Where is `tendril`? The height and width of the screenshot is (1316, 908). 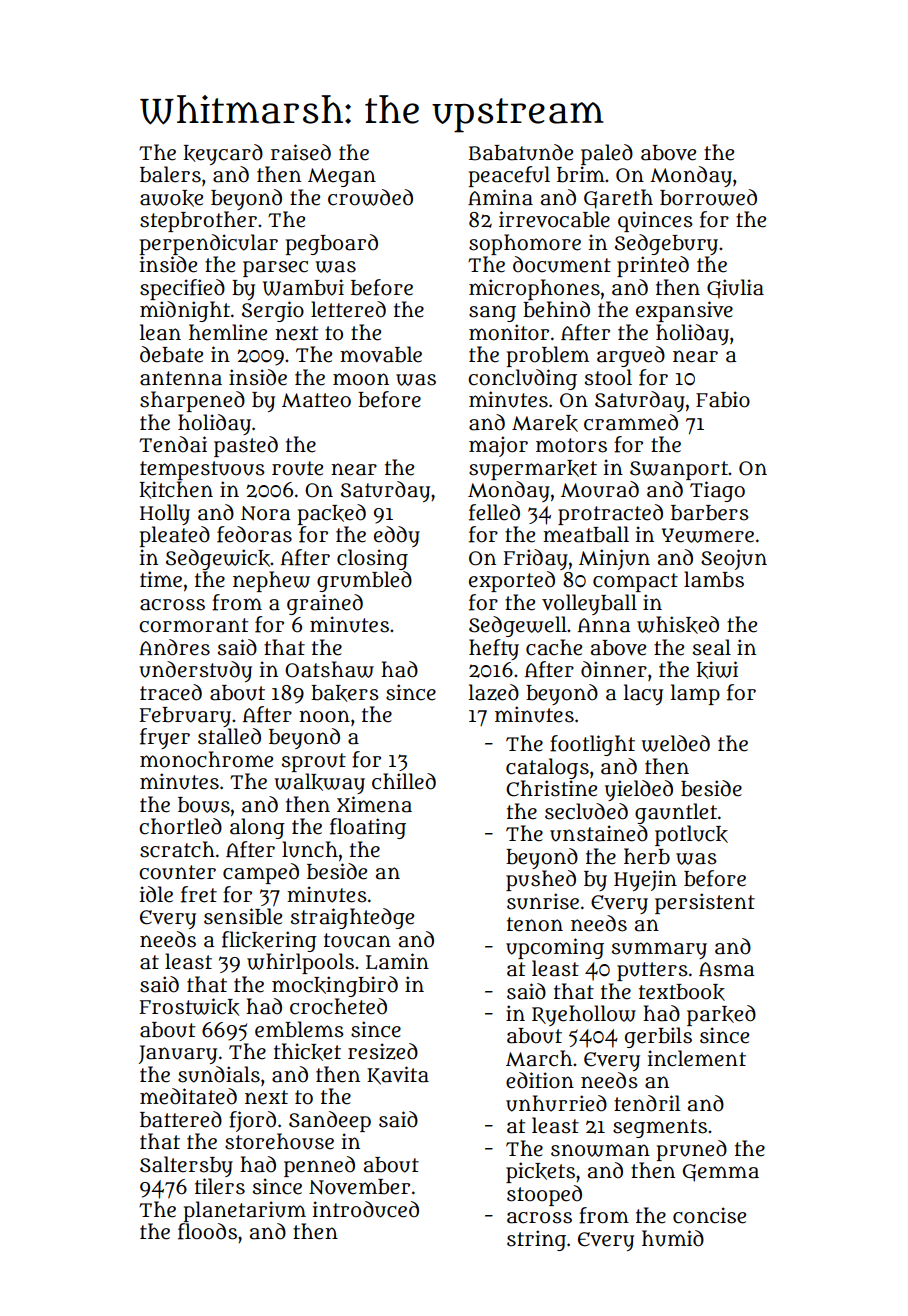
tendril is located at coordinates (647, 1103).
